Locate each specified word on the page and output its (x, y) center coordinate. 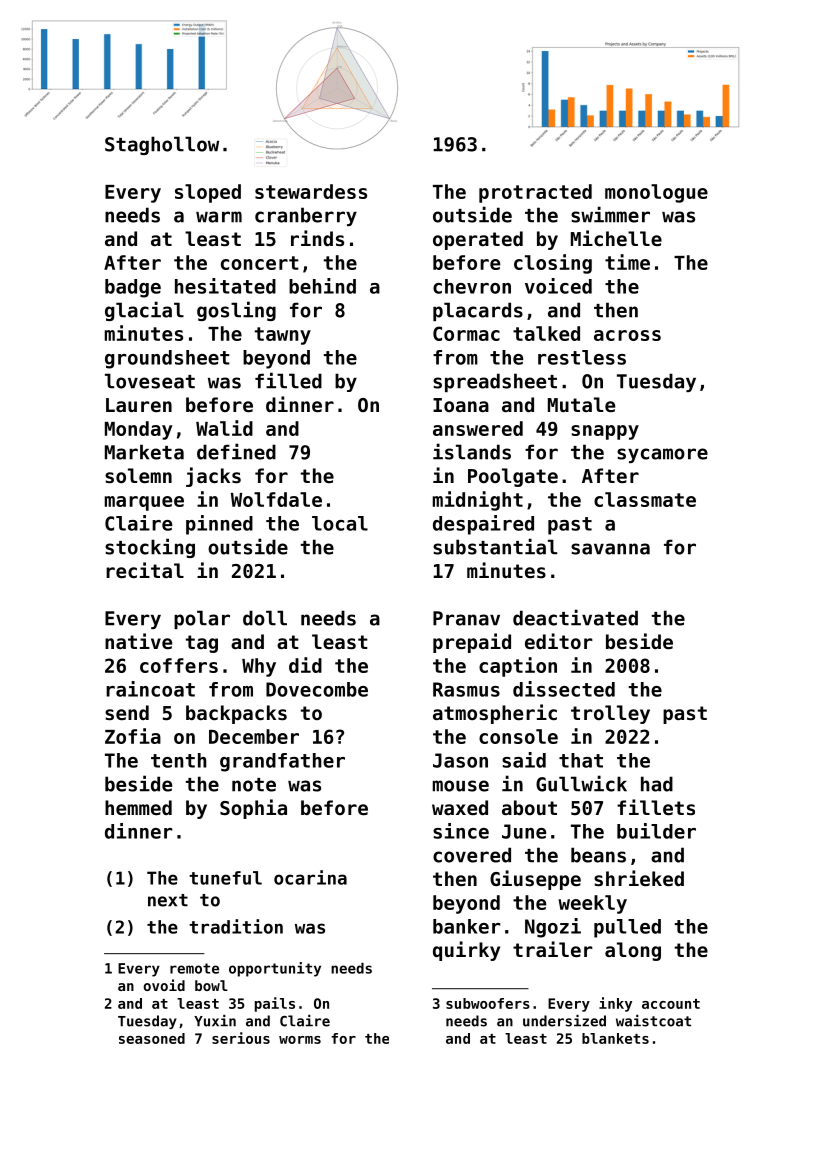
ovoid (164, 985)
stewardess (311, 191)
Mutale (581, 404)
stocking (150, 548)
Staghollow (162, 145)
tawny (283, 336)
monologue (656, 193)
